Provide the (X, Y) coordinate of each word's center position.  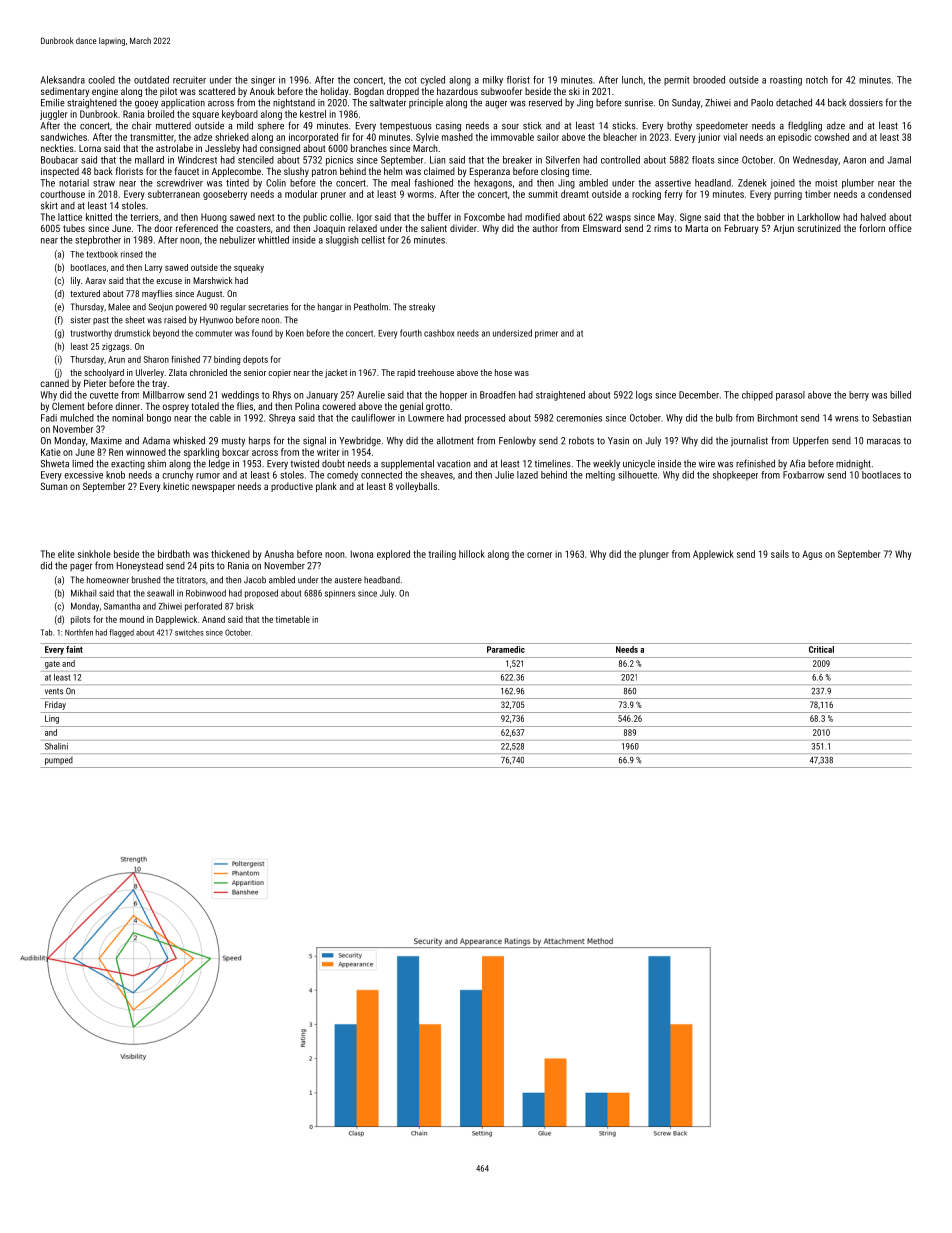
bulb (724, 418)
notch (817, 80)
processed (485, 419)
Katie (51, 452)
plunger (654, 555)
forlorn (872, 228)
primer (546, 334)
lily (76, 281)
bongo (159, 419)
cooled (101, 80)
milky (493, 81)
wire (707, 464)
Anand (213, 619)
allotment (455, 440)
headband (382, 580)
